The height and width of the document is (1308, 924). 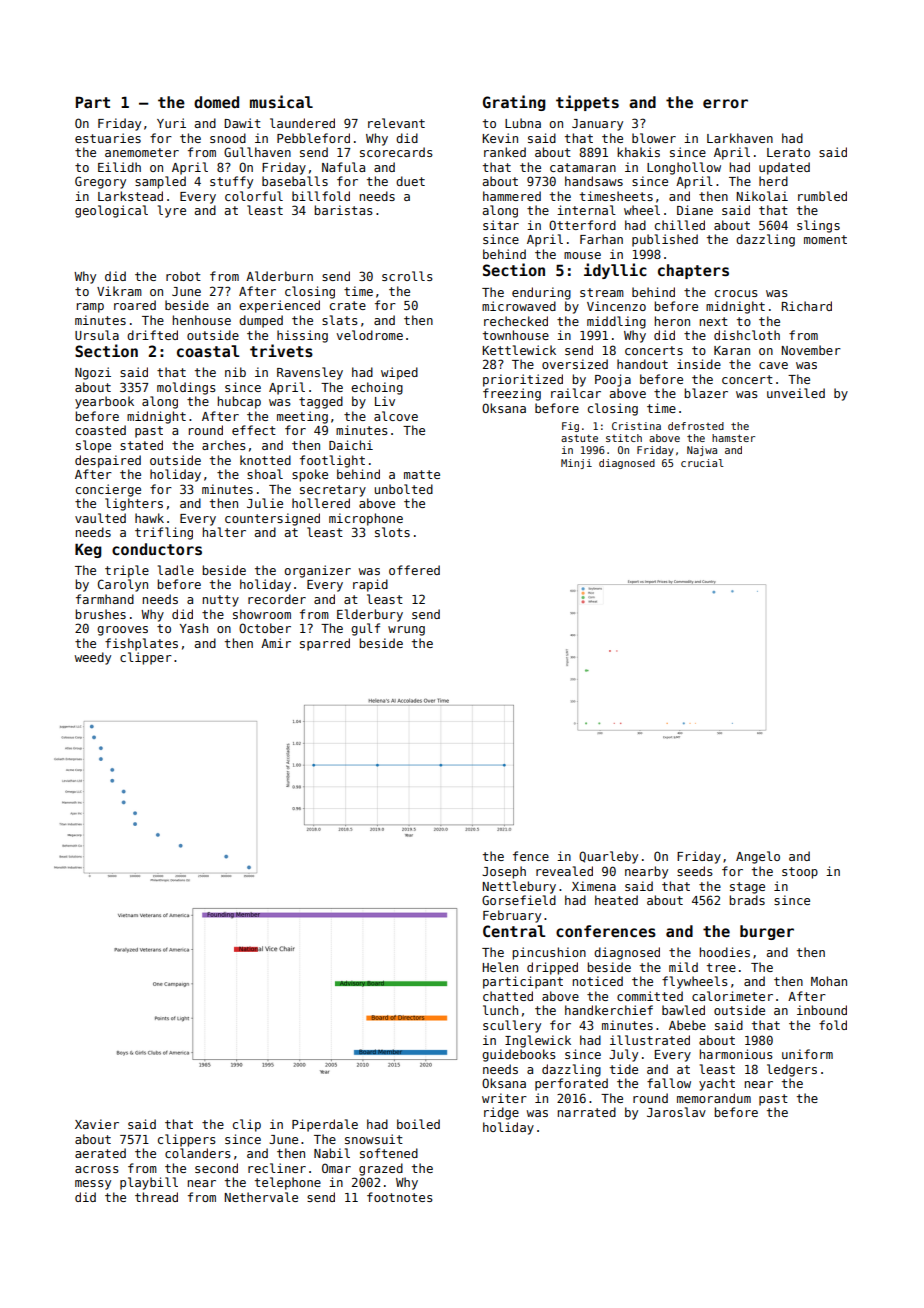 What do you see at coordinates (501, 225) in the document?
I see `sitar` at bounding box center [501, 225].
